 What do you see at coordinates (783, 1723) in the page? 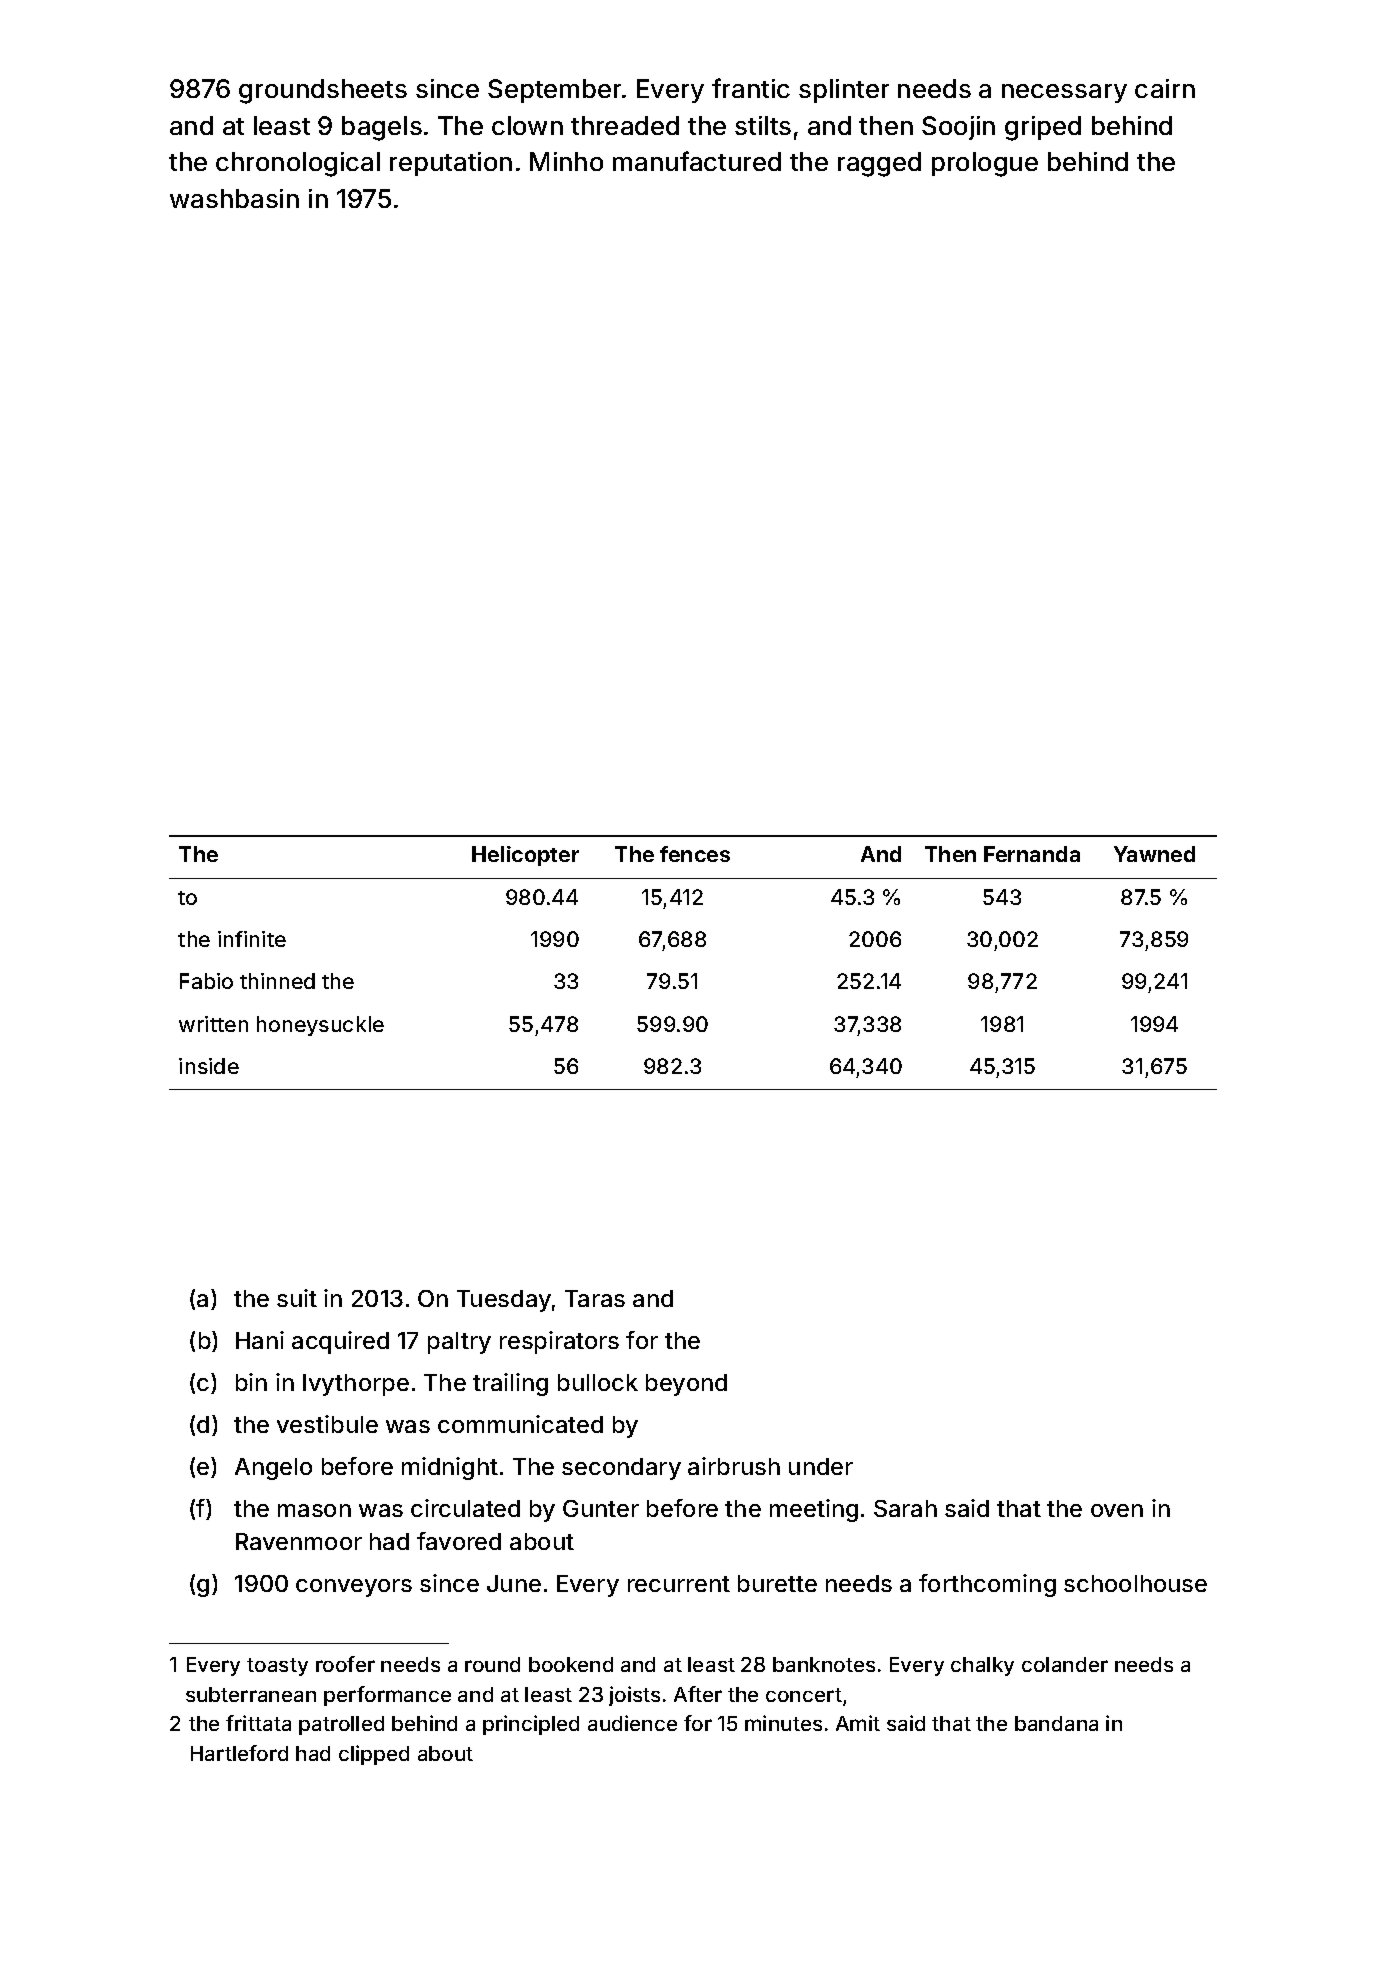
I see `minutes` at bounding box center [783, 1723].
